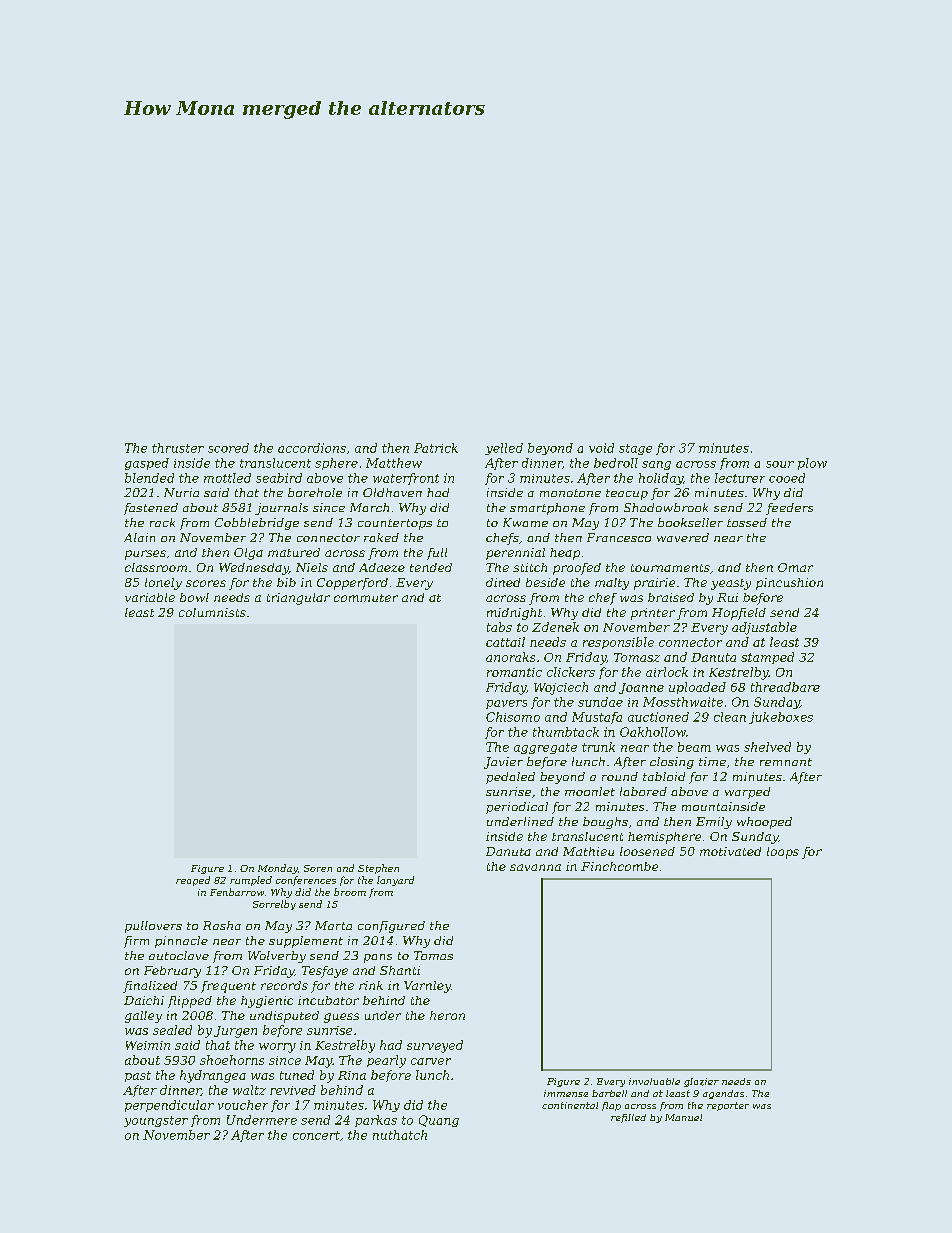 This document has height=1233, width=952. Describe the element at coordinates (369, 507) in the document. I see `March` at that location.
